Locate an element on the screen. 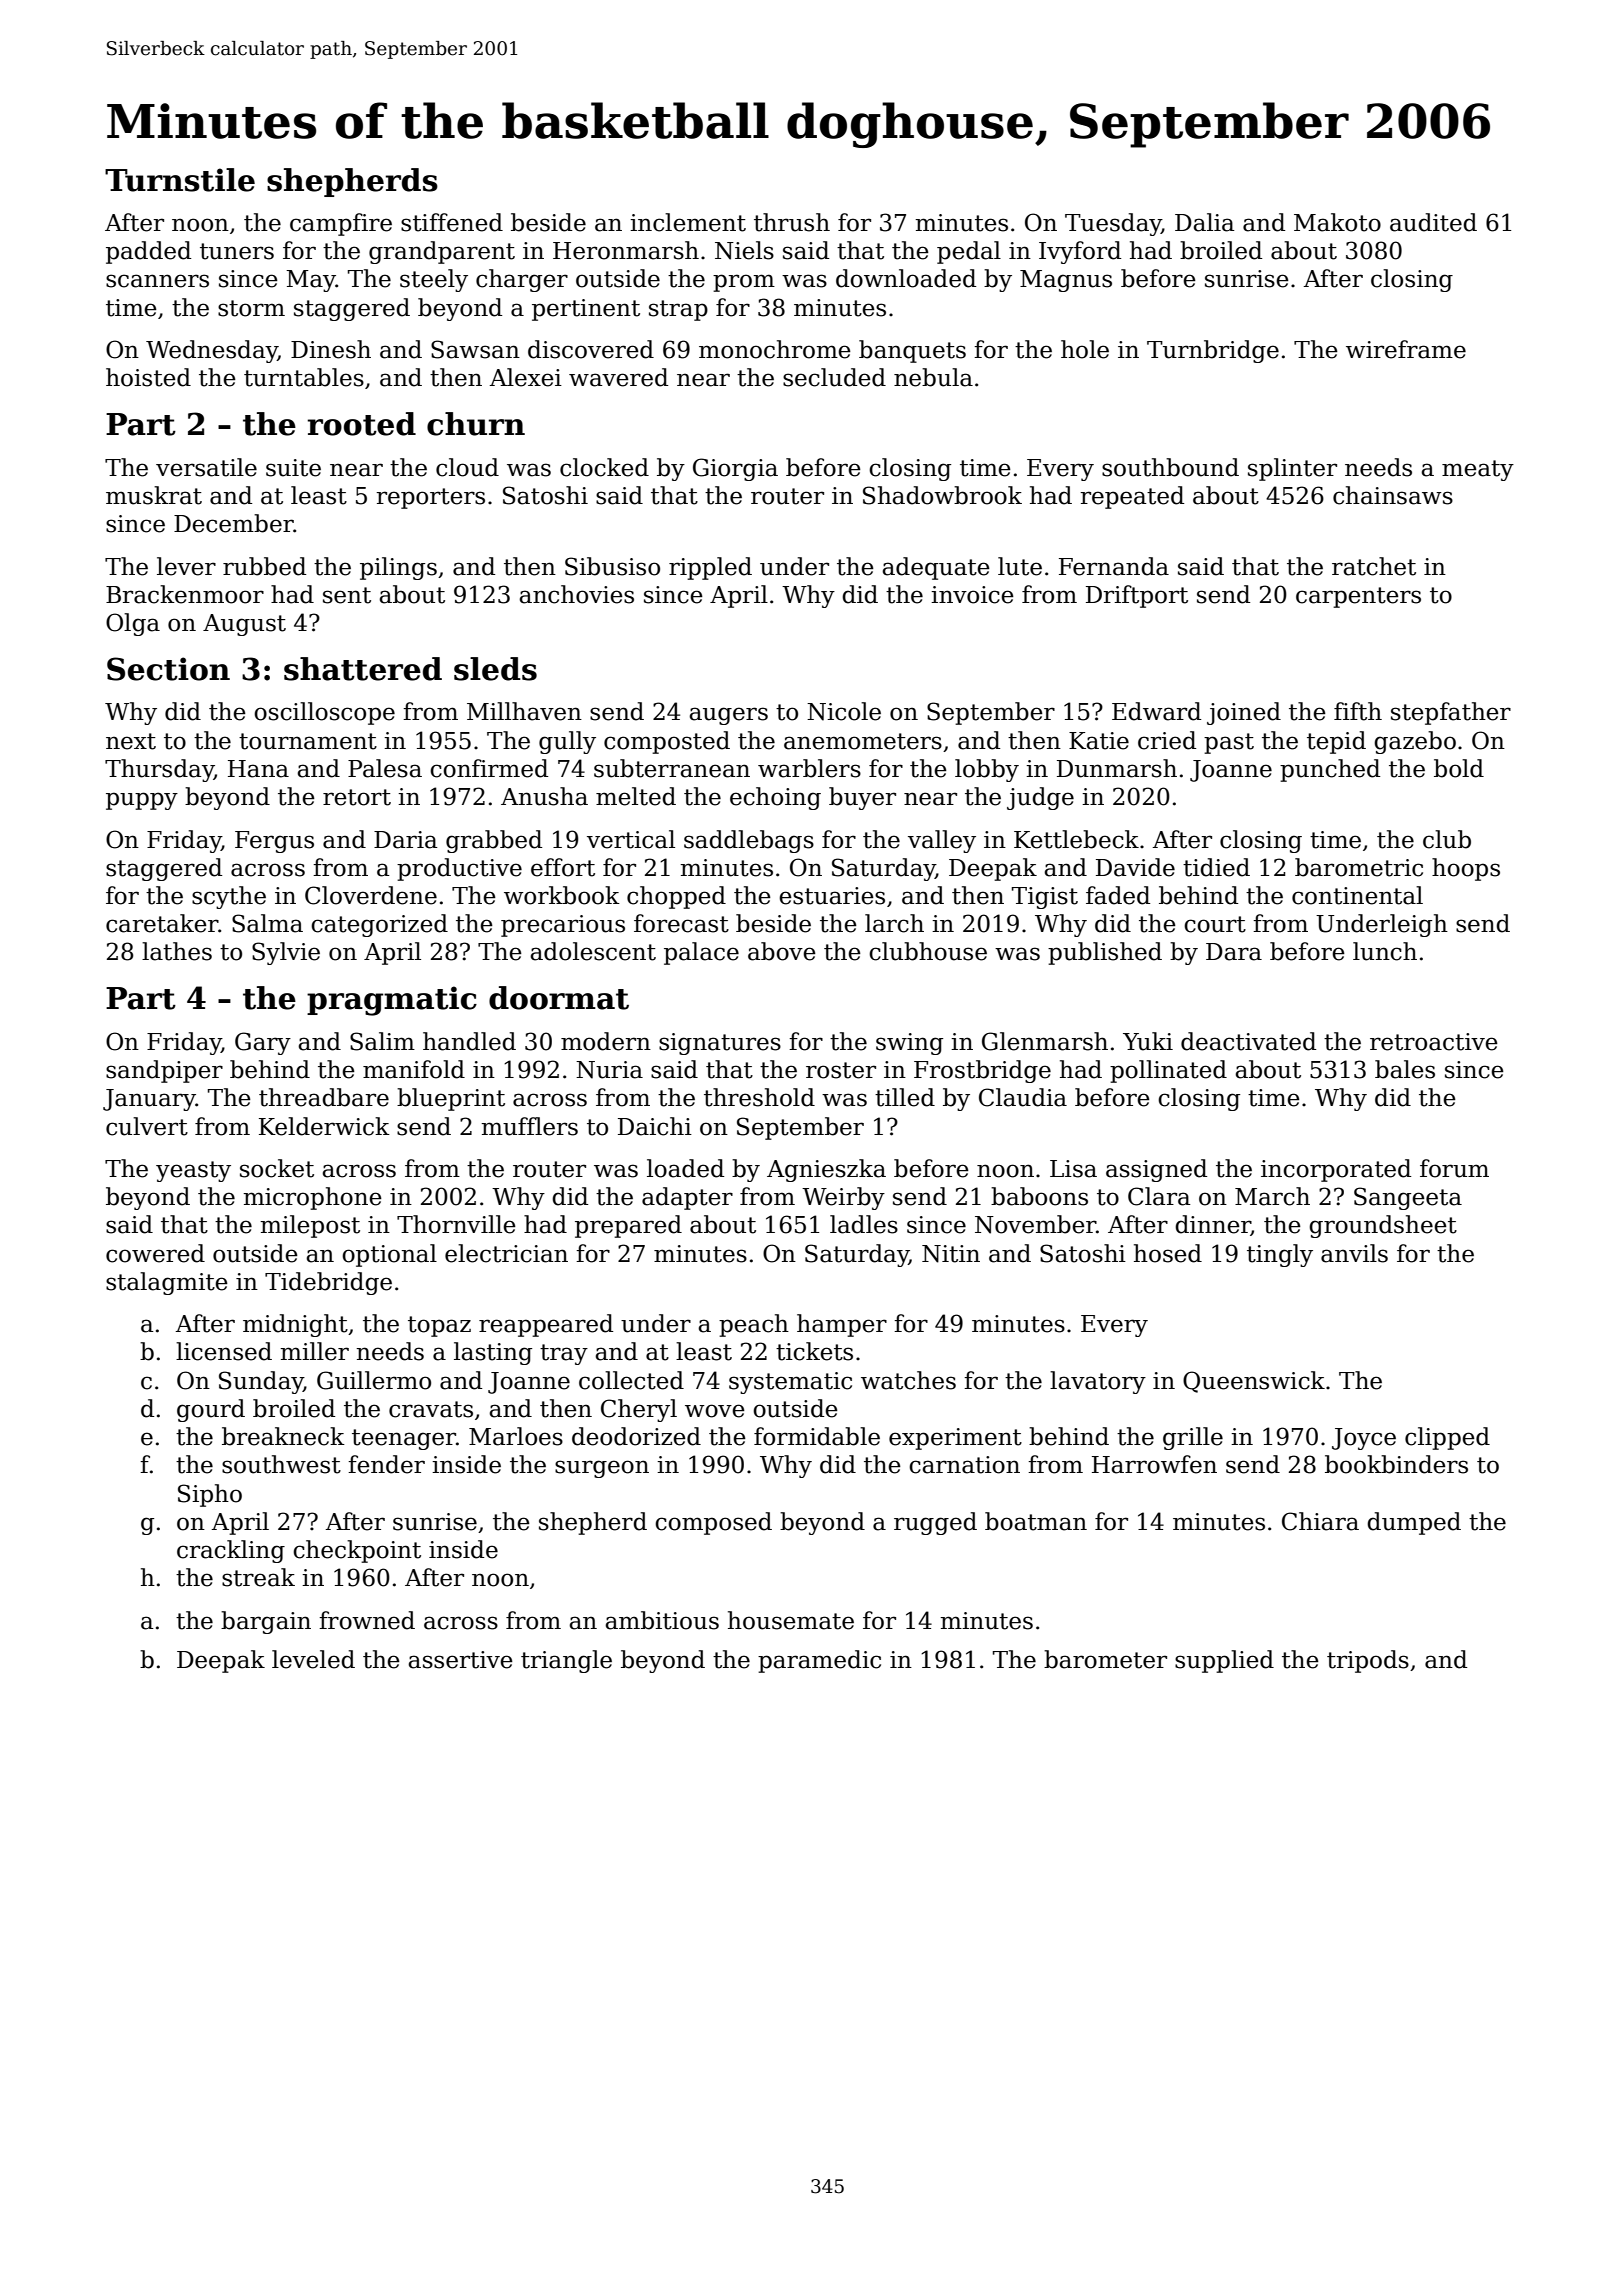  dumped is located at coordinates (1414, 1523).
